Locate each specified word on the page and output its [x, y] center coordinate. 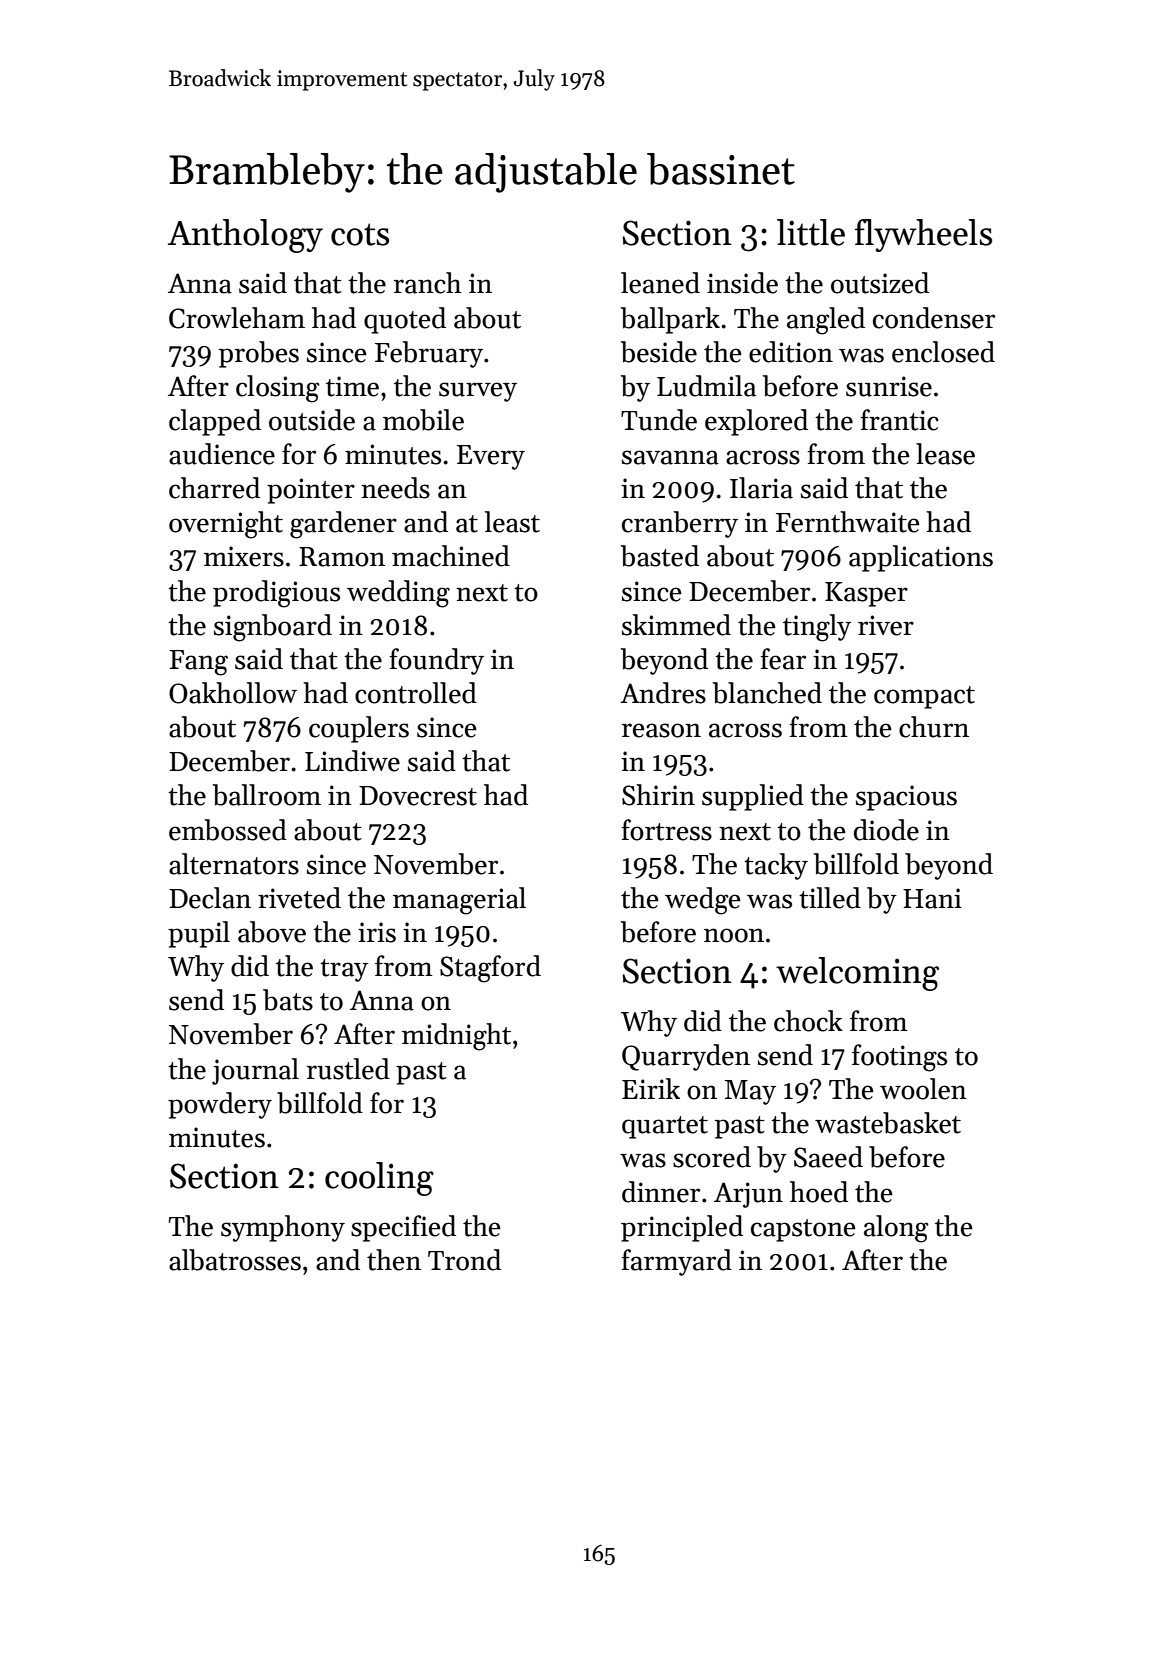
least [512, 522]
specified [403, 1228]
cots [360, 234]
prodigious [276, 594]
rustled [348, 1069]
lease [945, 454]
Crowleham [237, 318]
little [811, 232]
